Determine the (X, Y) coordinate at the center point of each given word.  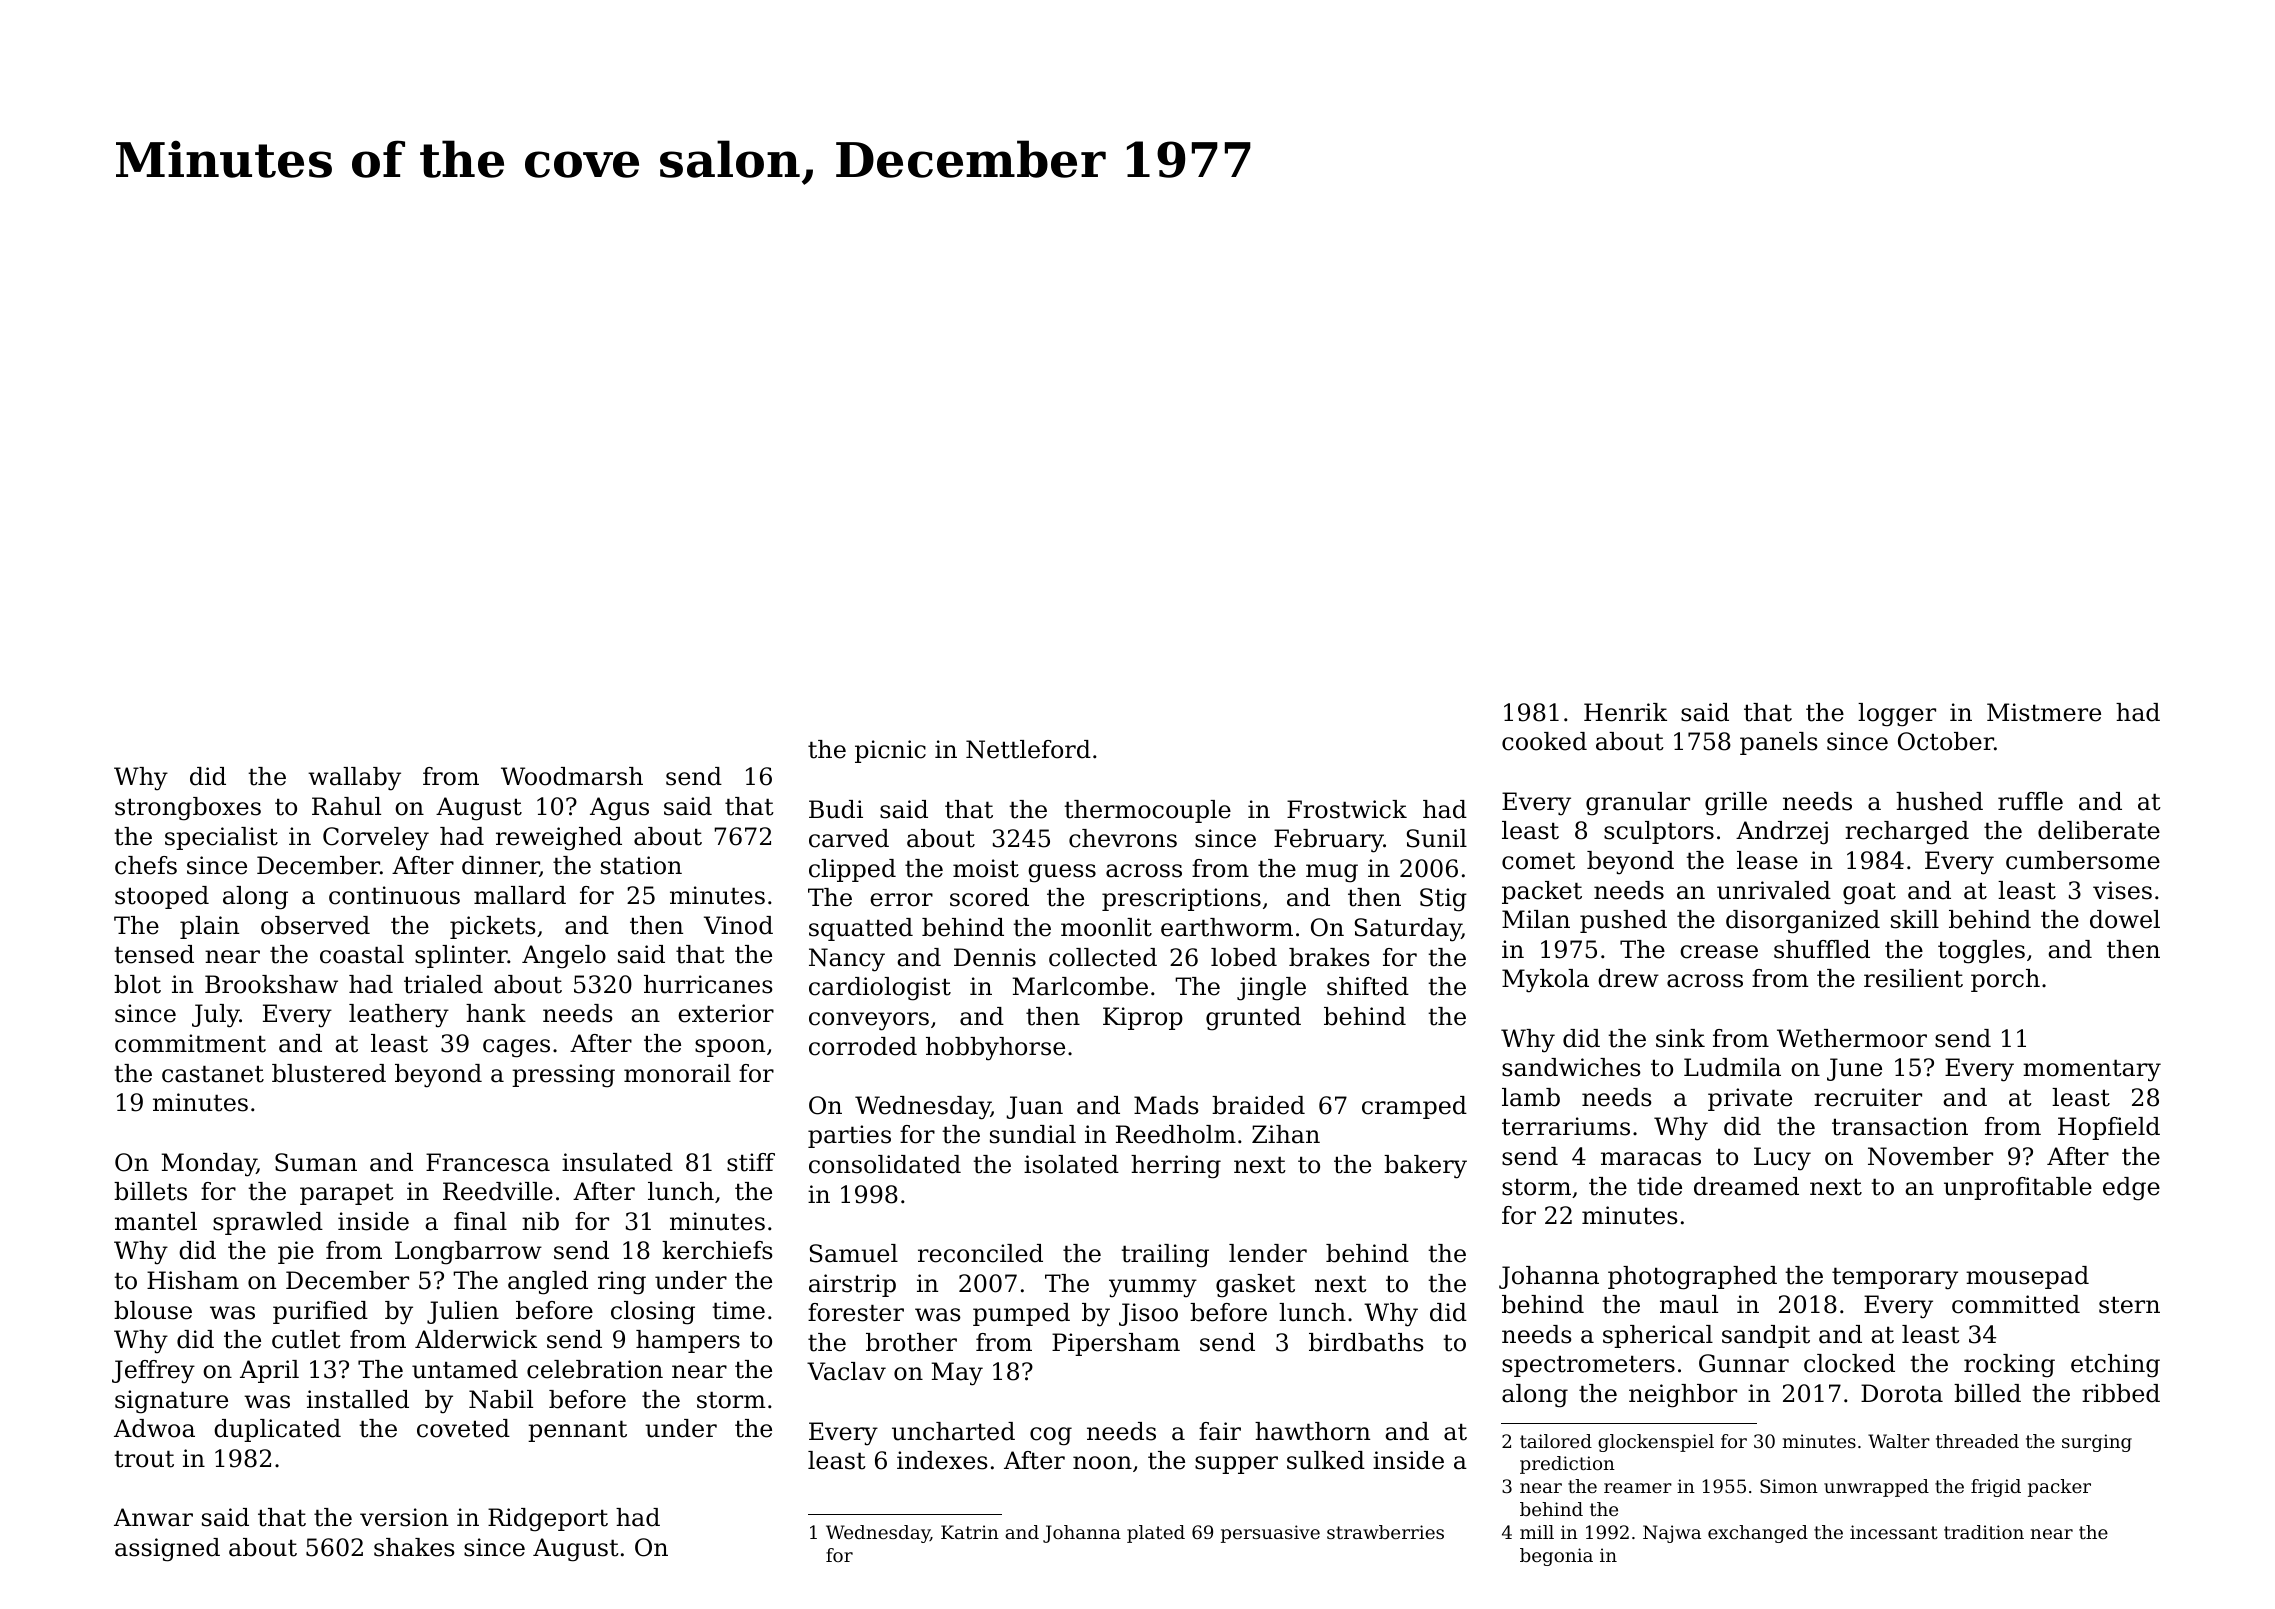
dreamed (1746, 1186)
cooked (1544, 741)
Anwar (153, 1517)
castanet (213, 1074)
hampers (688, 1341)
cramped (1414, 1107)
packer (2059, 1488)
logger (1897, 715)
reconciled (980, 1253)
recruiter (1868, 1097)
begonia (1556, 1557)
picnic (890, 751)
